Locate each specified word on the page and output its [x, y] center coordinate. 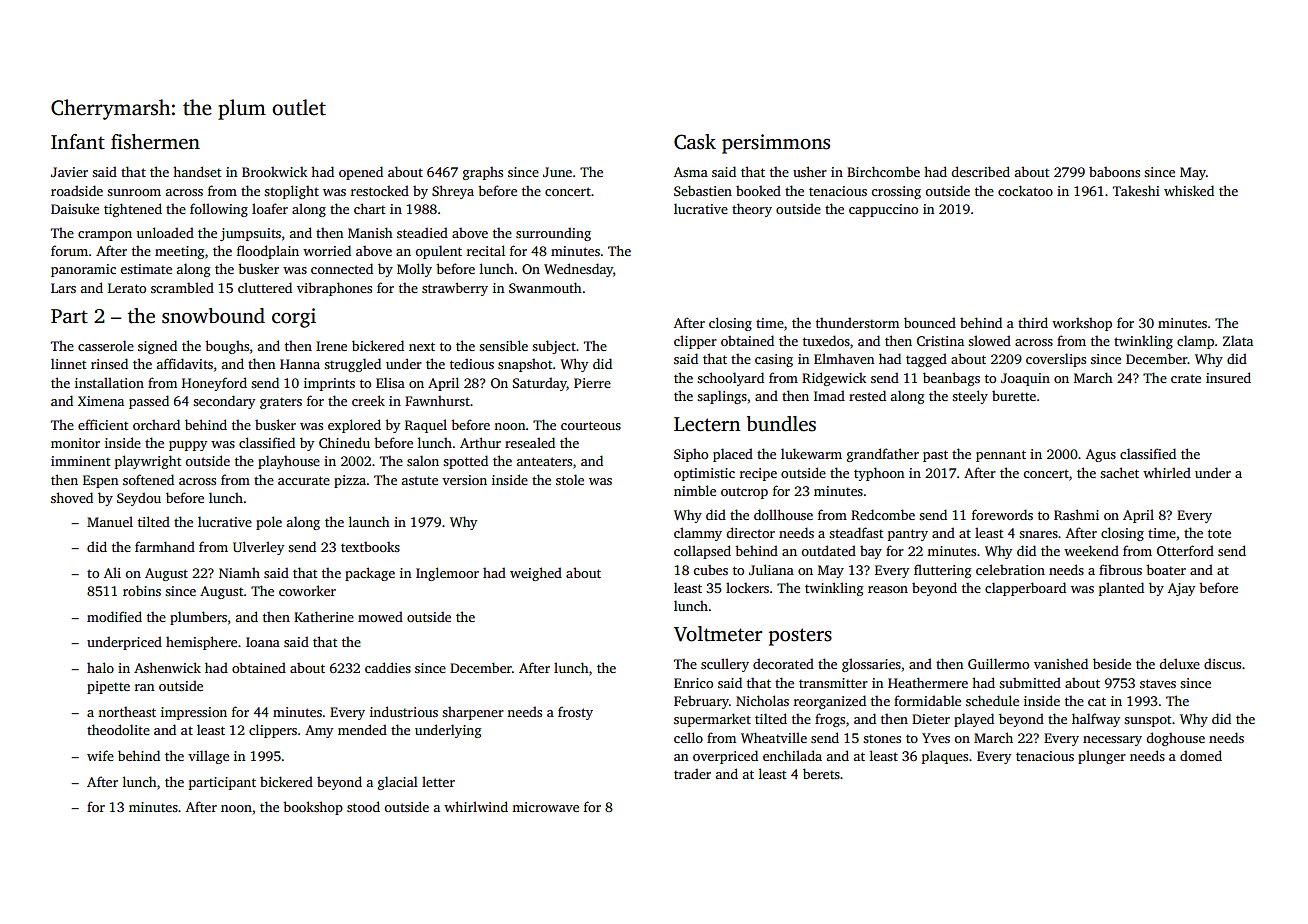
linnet [68, 363]
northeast [127, 712]
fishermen [155, 142]
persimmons [776, 144]
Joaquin [1025, 379]
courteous [591, 425]
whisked [1189, 190]
